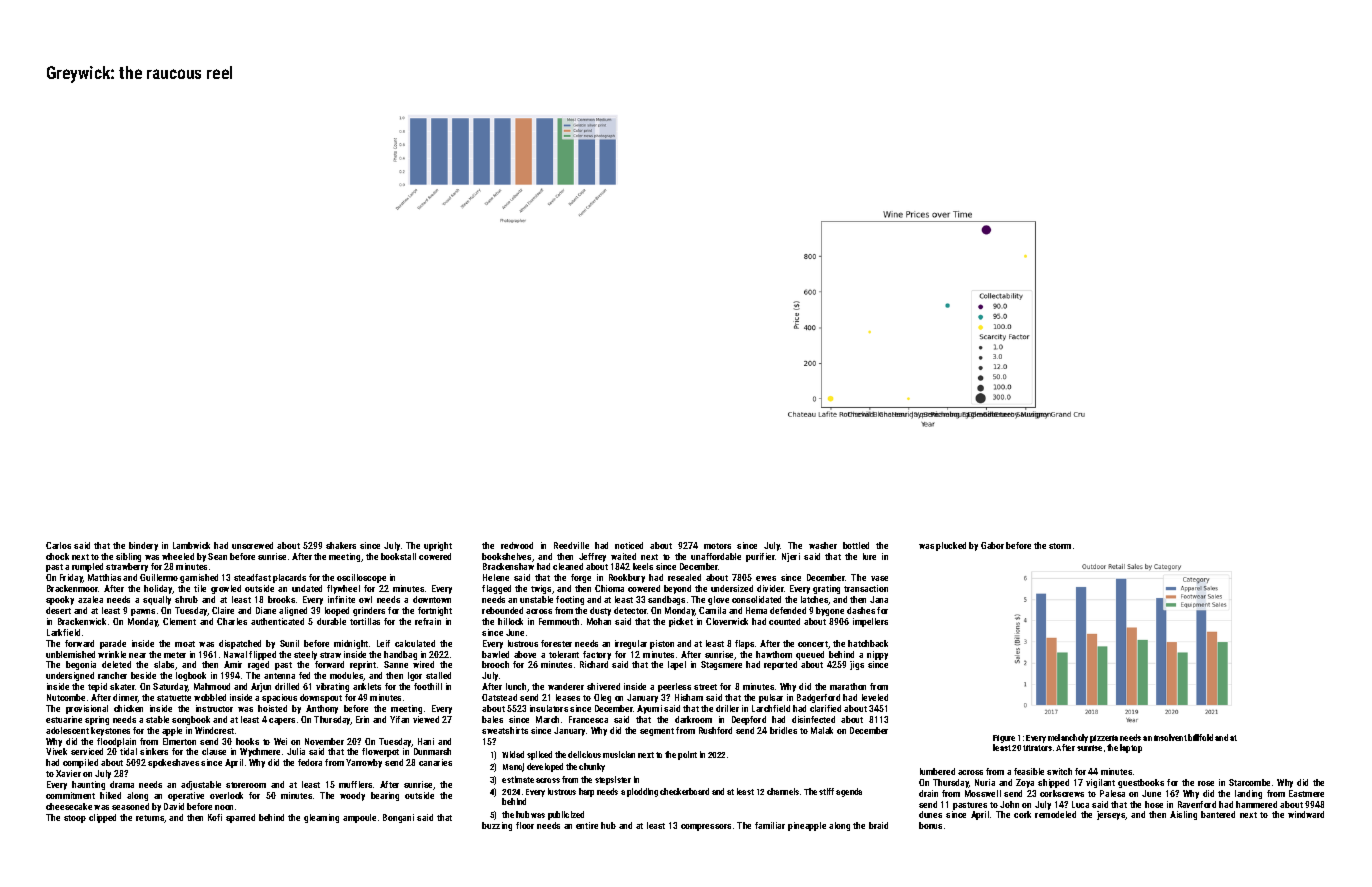  What do you see at coordinates (848, 686) in the page?
I see `marathon` at bounding box center [848, 686].
